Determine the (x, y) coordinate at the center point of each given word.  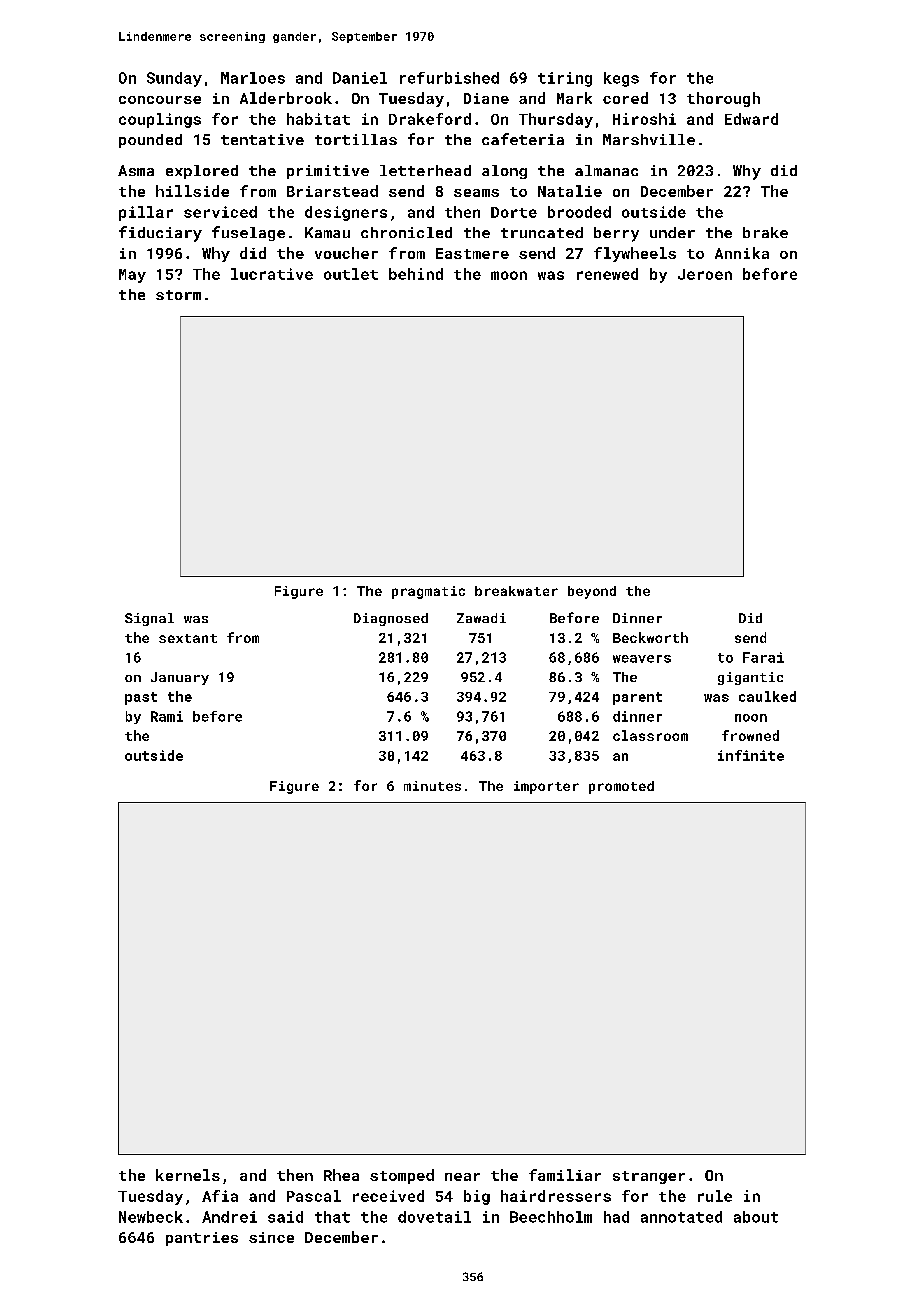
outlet (351, 274)
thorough (723, 99)
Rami (167, 716)
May (132, 276)
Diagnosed (391, 619)
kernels (188, 1175)
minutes (432, 786)
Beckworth (650, 637)
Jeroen (705, 274)
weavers (642, 659)
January (180, 678)
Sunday (174, 79)
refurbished (449, 78)
